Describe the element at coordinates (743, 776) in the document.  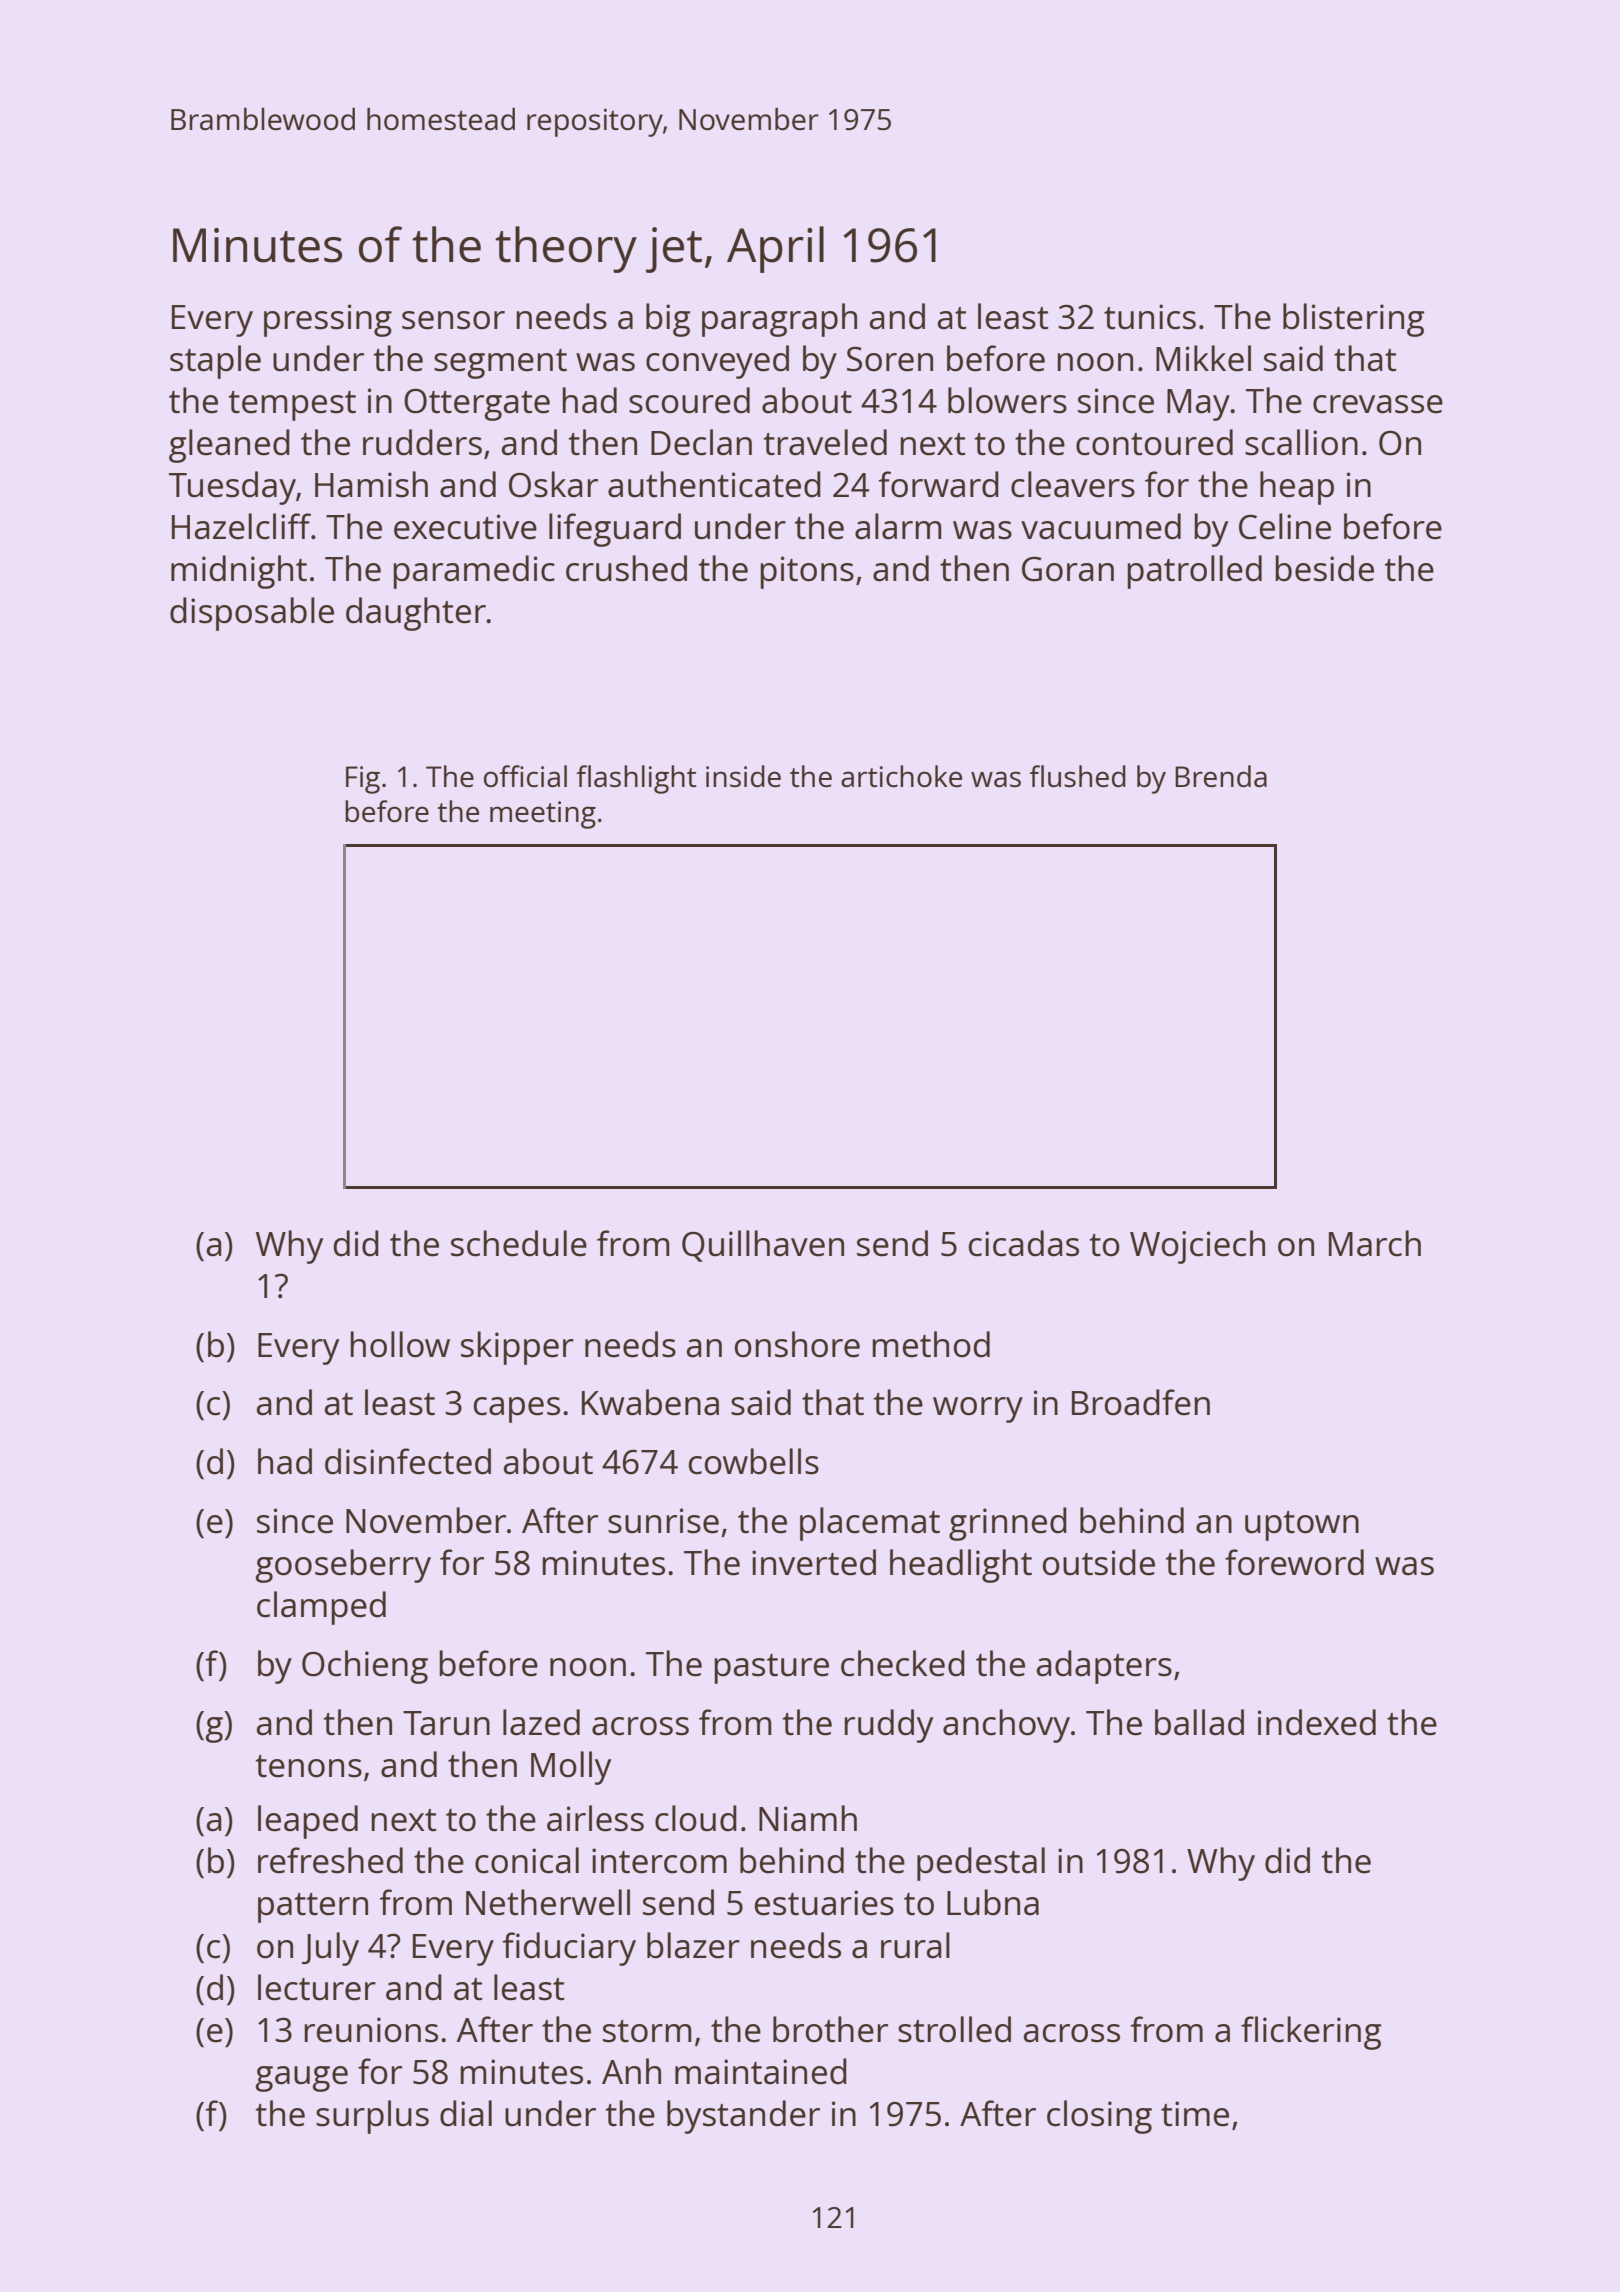
I see `inside` at that location.
